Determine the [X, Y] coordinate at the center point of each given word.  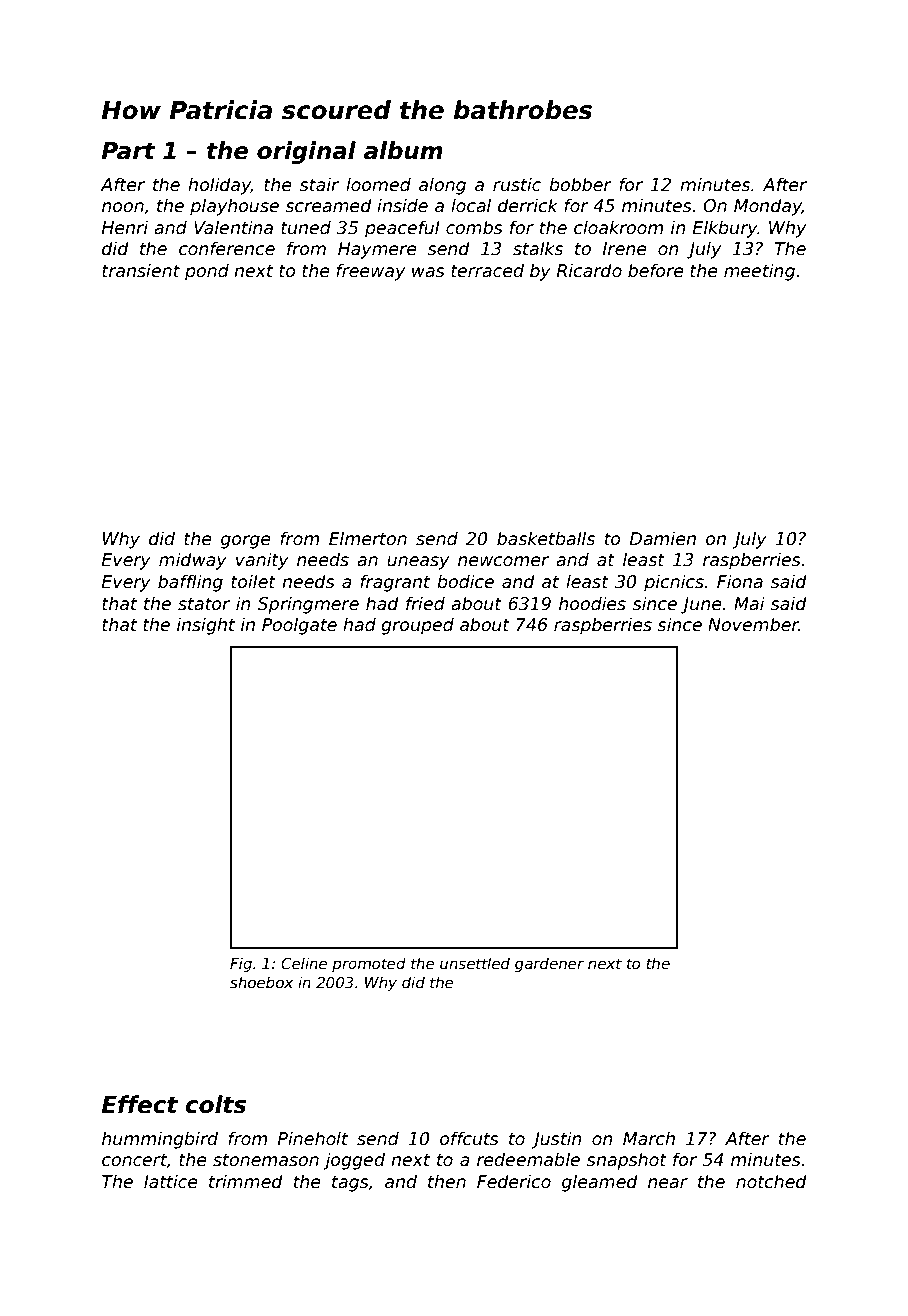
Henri [125, 227]
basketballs [546, 538]
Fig [241, 964]
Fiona [740, 581]
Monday [768, 207]
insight [206, 626]
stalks [538, 248]
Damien [663, 538]
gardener [549, 964]
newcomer [503, 561]
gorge [246, 542]
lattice [171, 1181]
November [753, 624]
